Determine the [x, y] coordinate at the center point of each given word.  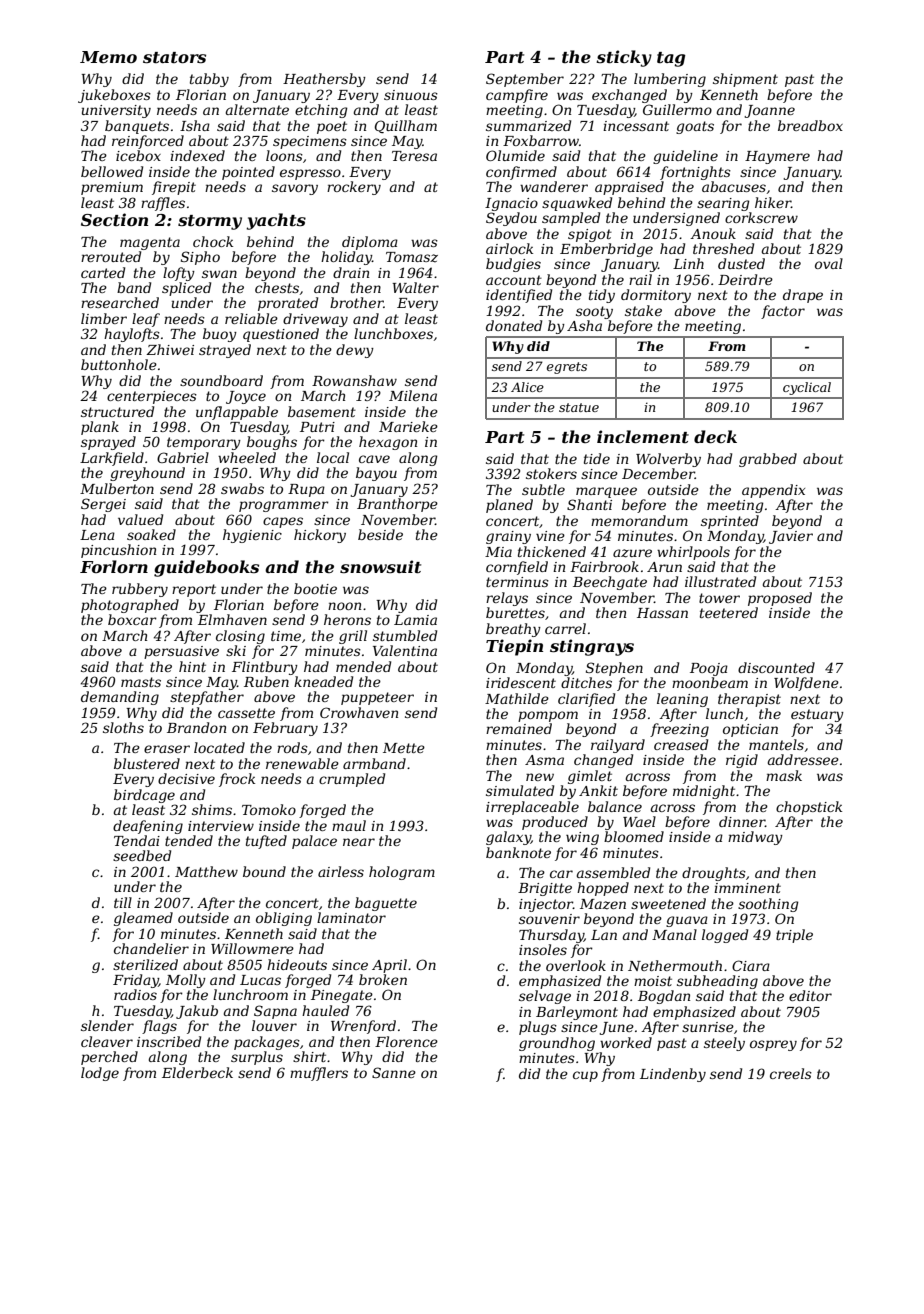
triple [794, 936]
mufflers [319, 1074]
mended [363, 666]
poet [332, 127]
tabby [209, 80]
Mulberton [117, 488]
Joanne [769, 111]
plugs [538, 1028]
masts [141, 682]
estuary [817, 715]
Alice [527, 387]
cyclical [807, 388]
